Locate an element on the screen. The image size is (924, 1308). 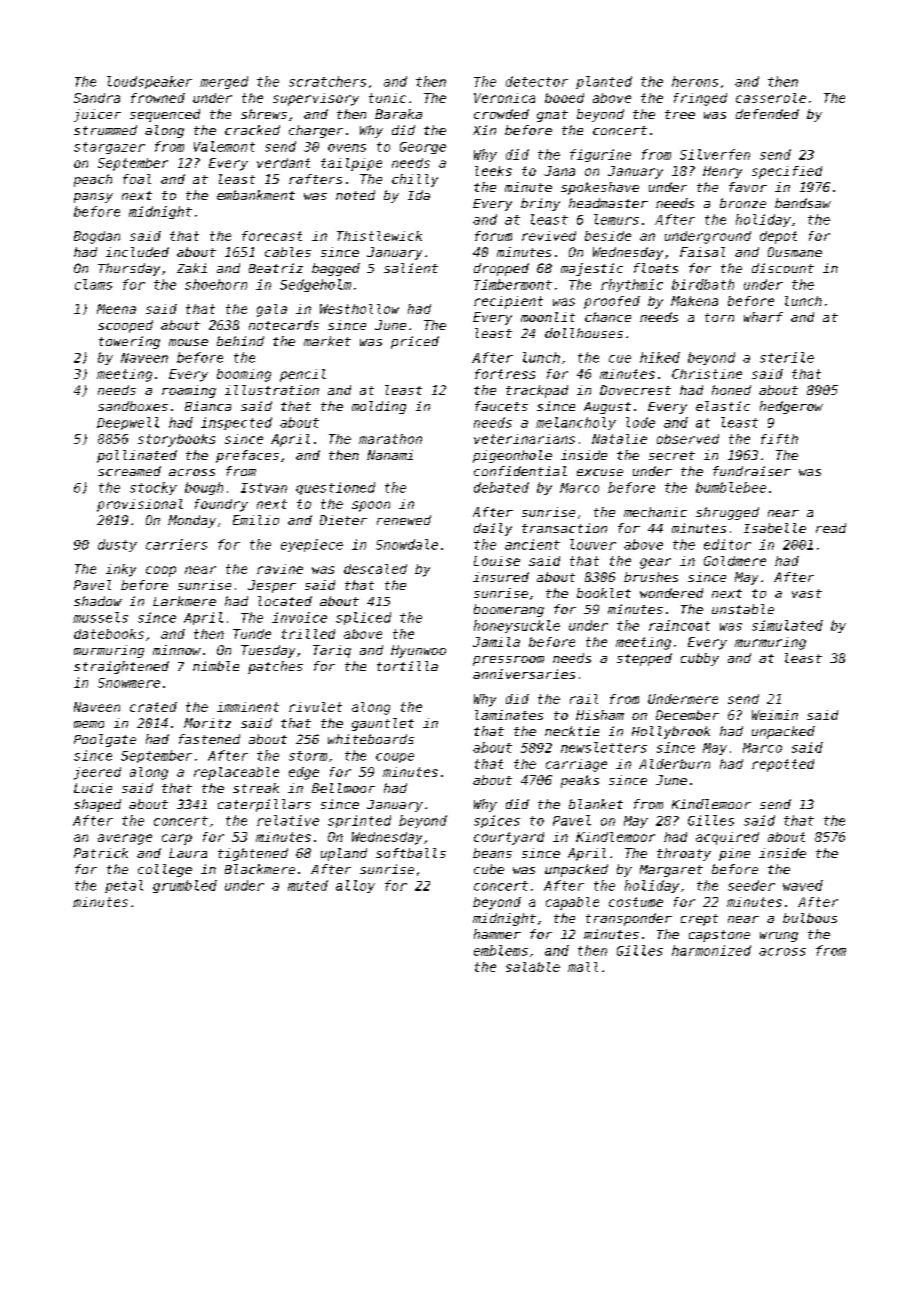
scratchers is located at coordinates (327, 81).
